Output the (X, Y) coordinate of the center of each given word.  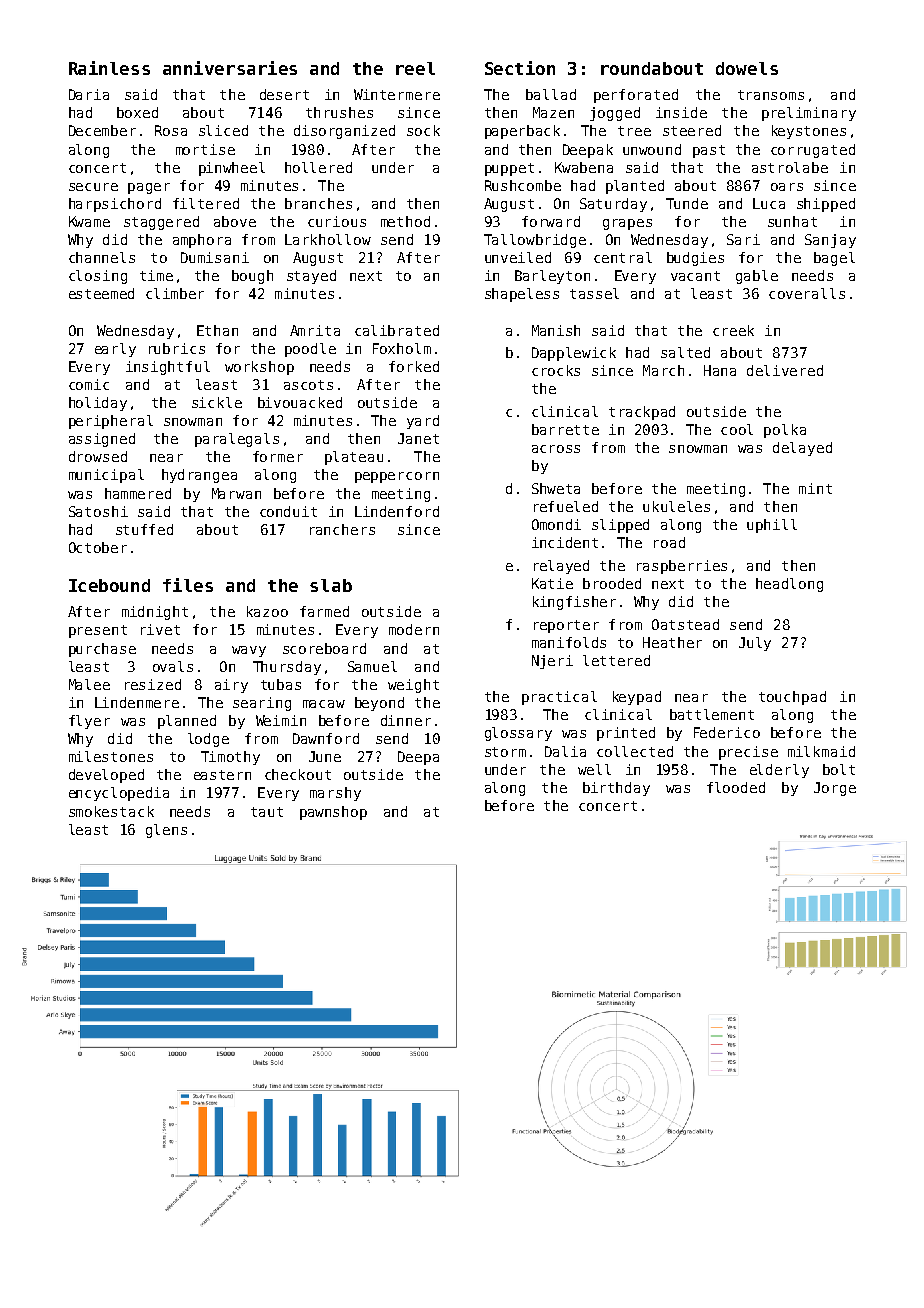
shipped (826, 205)
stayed (311, 277)
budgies (695, 259)
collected (635, 751)
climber (175, 293)
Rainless (109, 68)
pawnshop (333, 813)
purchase (102, 650)
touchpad (792, 698)
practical (559, 698)
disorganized (344, 132)
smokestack (111, 811)
